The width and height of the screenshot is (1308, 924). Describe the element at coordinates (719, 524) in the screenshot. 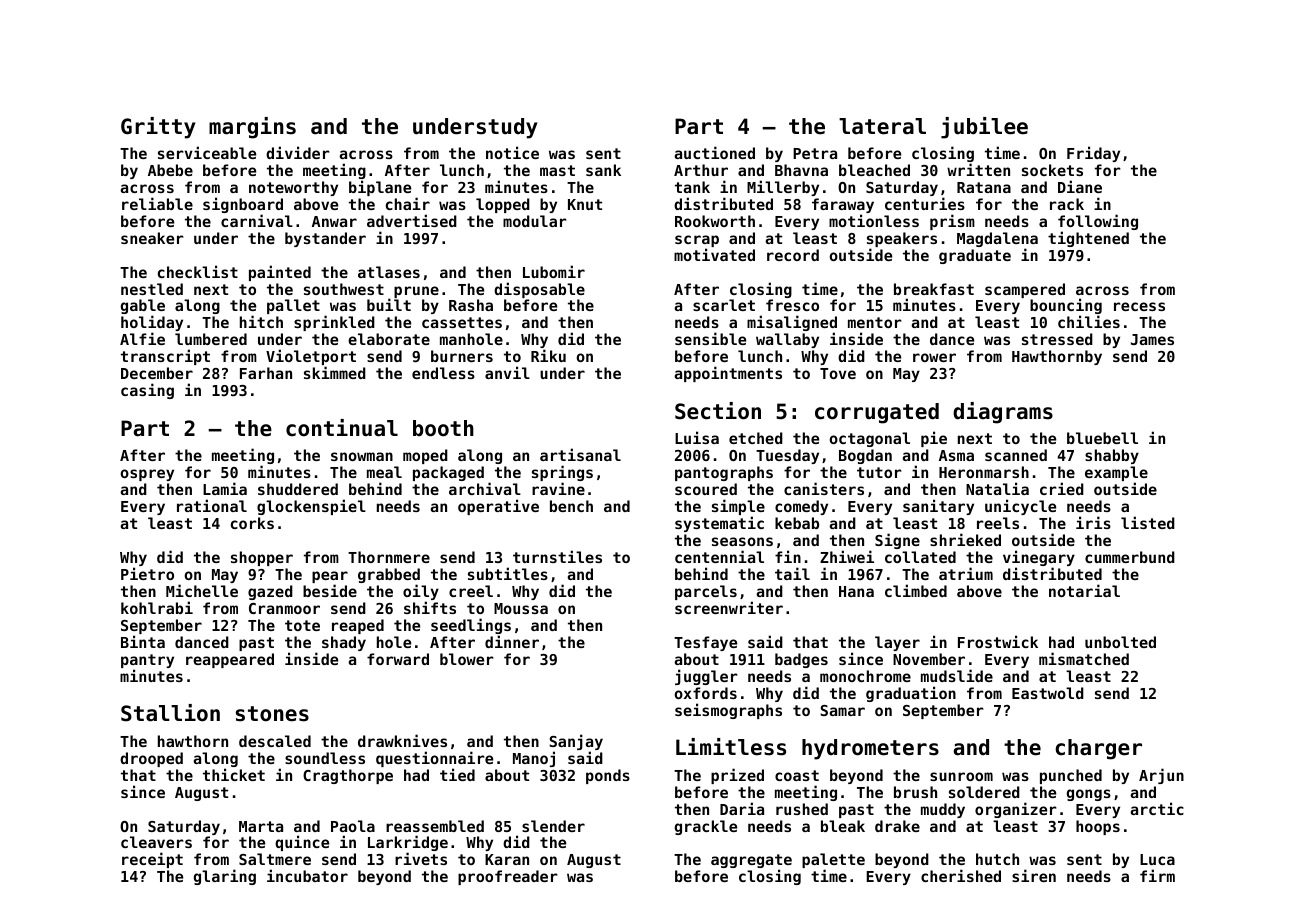

I see `systematic` at that location.
